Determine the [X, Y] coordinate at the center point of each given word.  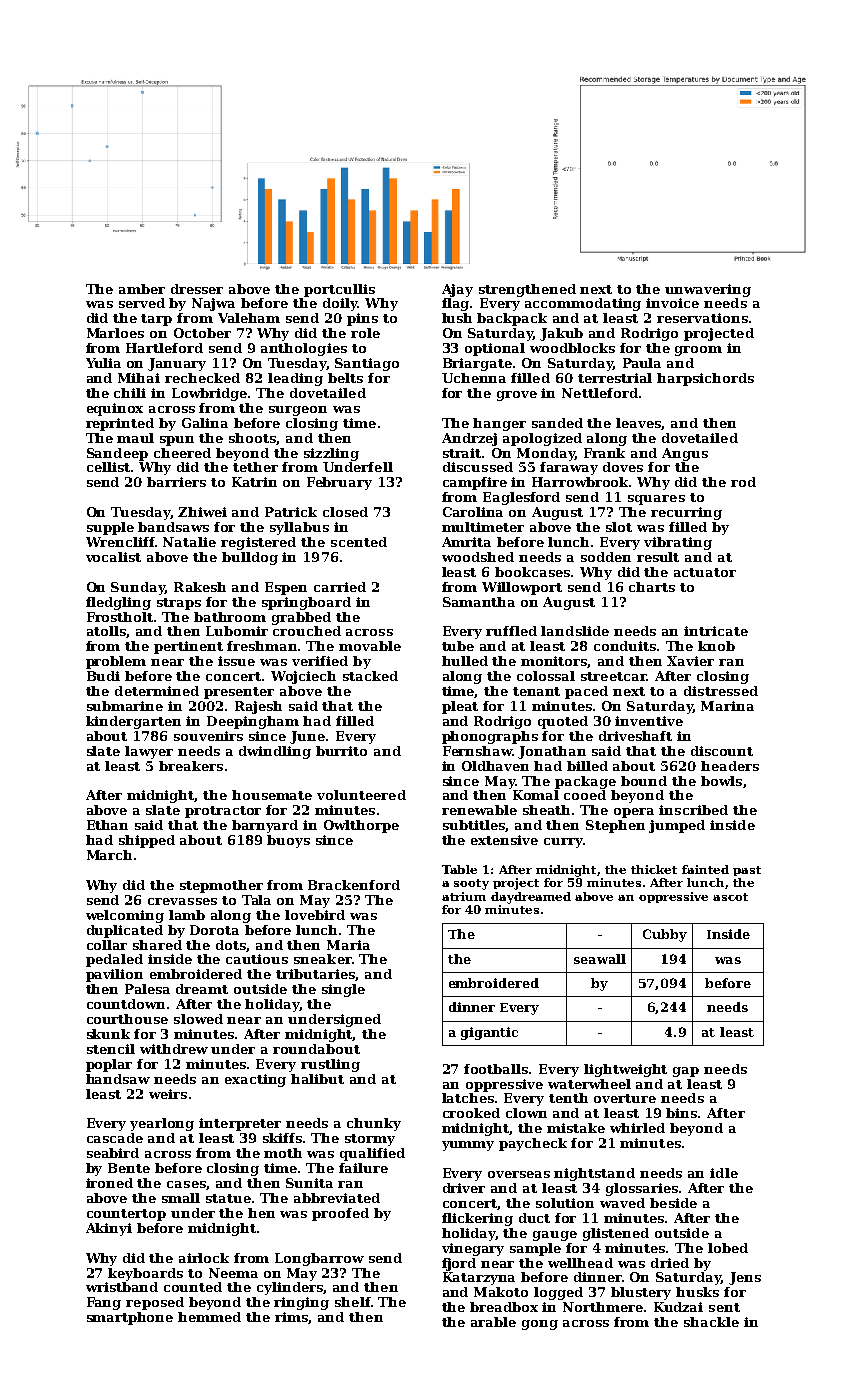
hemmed [209, 1317]
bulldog [250, 558]
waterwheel [589, 1084]
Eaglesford [521, 498]
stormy [370, 1140]
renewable [479, 810]
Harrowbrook [581, 482]
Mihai [139, 378]
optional [495, 349]
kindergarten [133, 722]
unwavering [708, 290]
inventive [649, 721]
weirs [168, 1094]
